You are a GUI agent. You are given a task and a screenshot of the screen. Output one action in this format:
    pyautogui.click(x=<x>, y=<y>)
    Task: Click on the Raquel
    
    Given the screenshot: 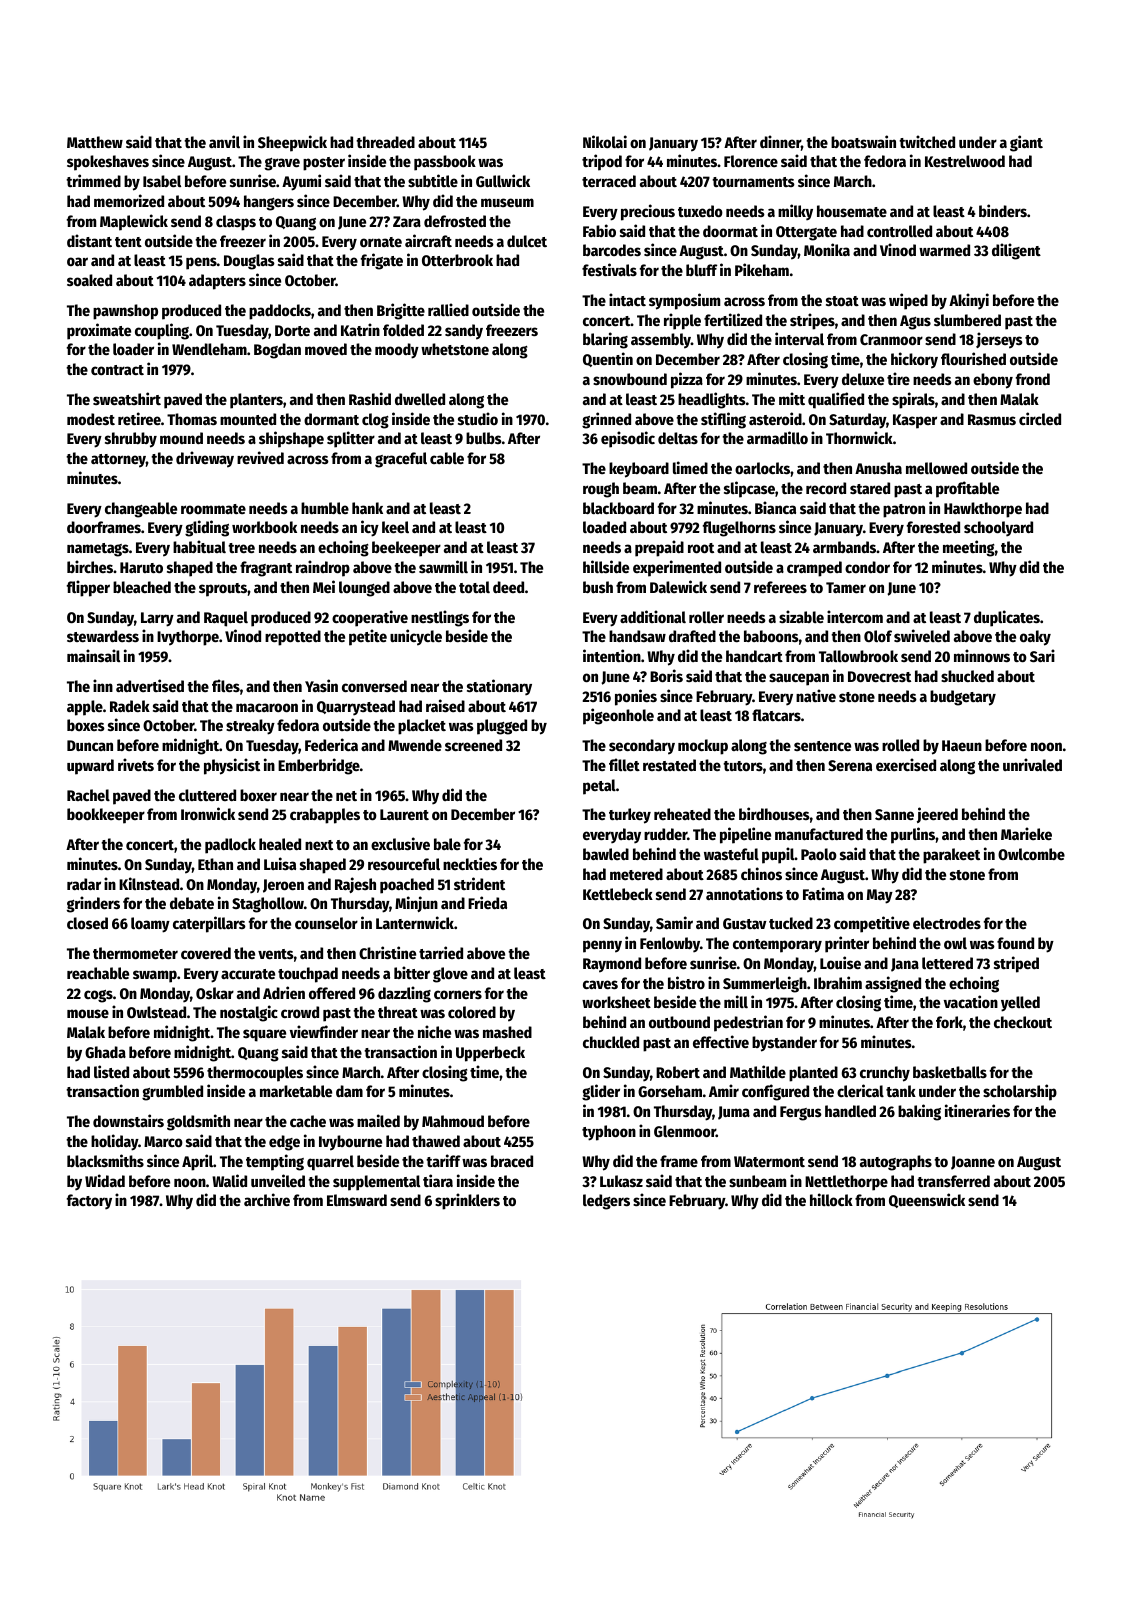 What is the action you would take?
    pyautogui.click(x=226, y=619)
